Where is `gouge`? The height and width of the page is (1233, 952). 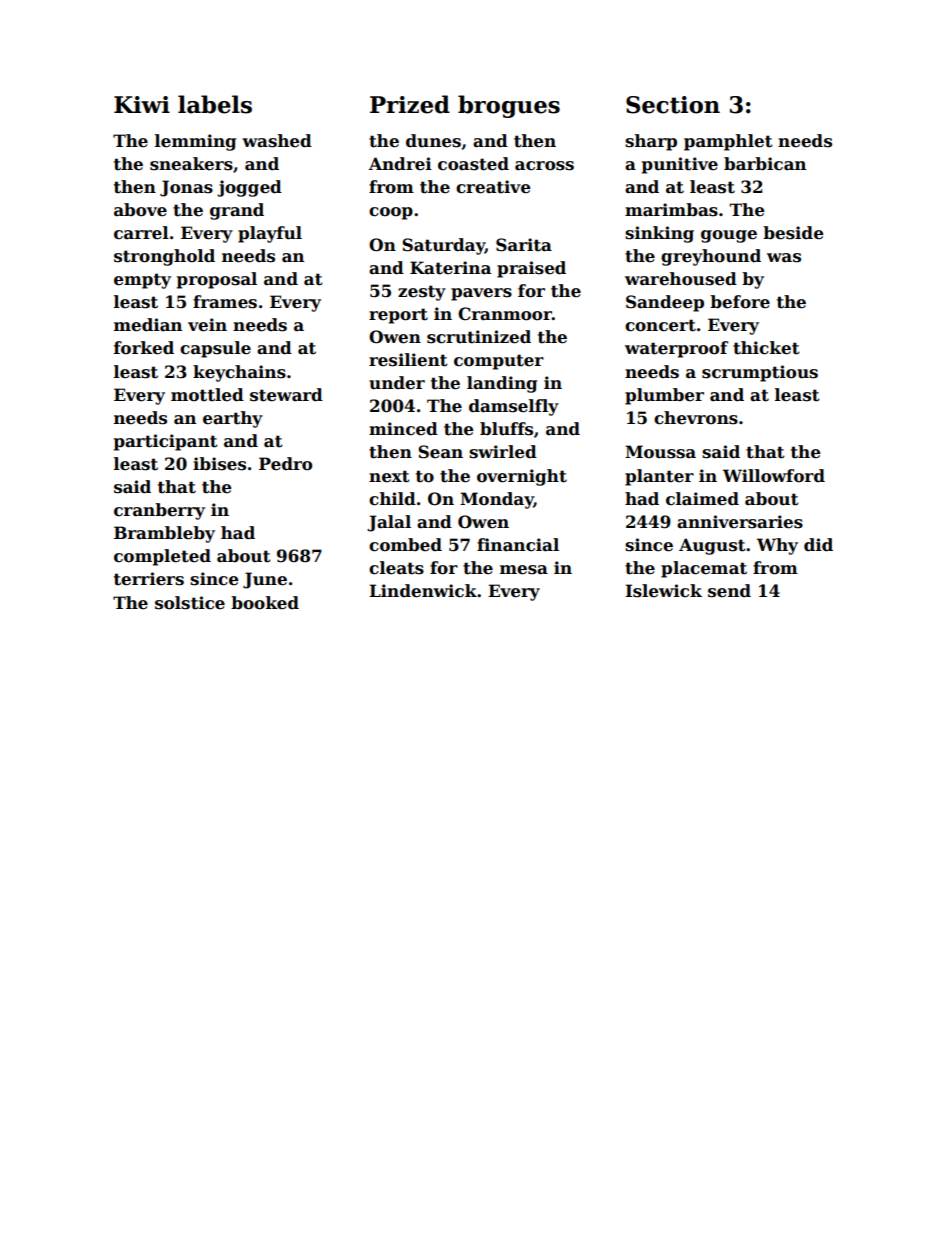 gouge is located at coordinates (729, 236).
